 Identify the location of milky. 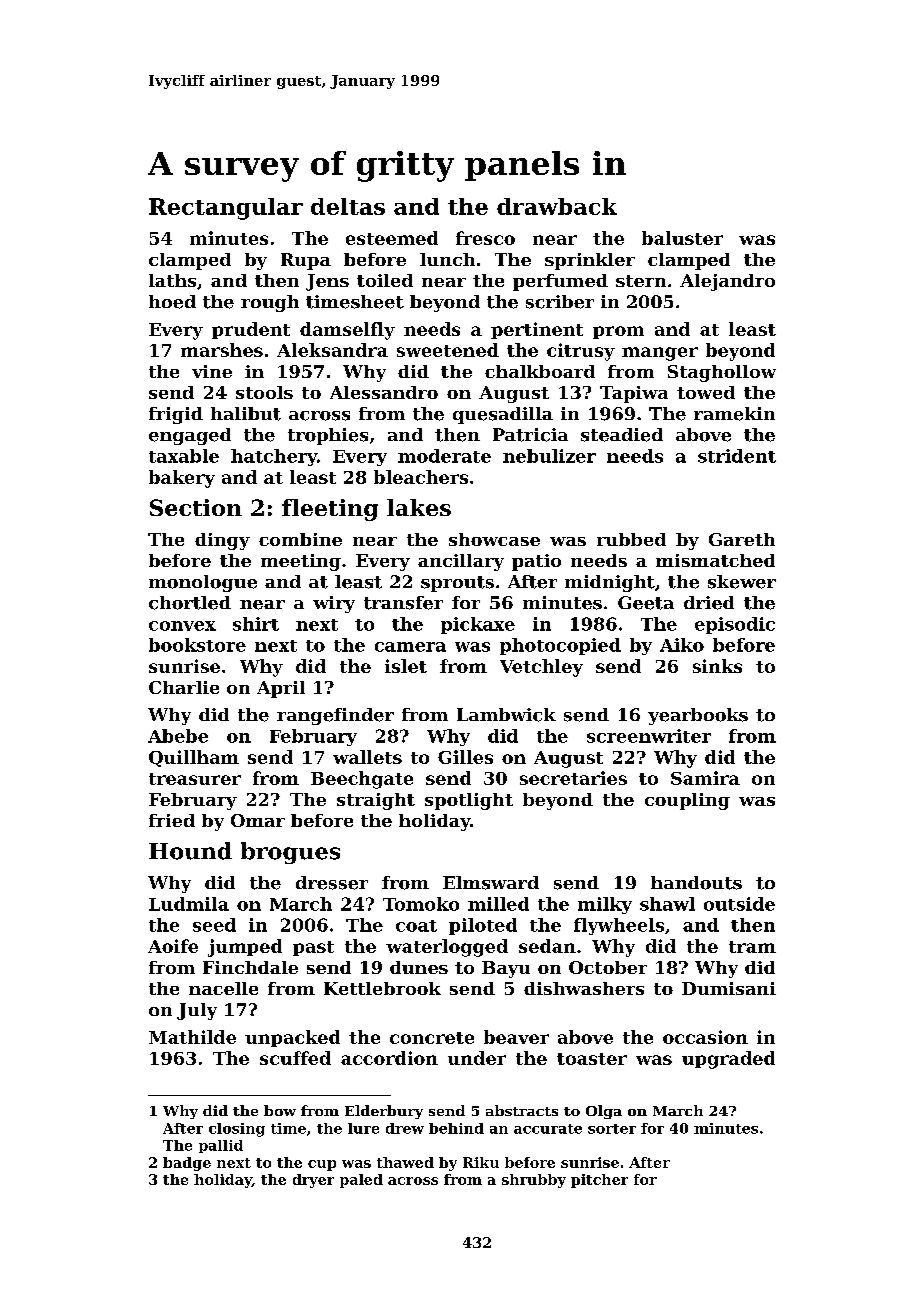
(605, 905).
